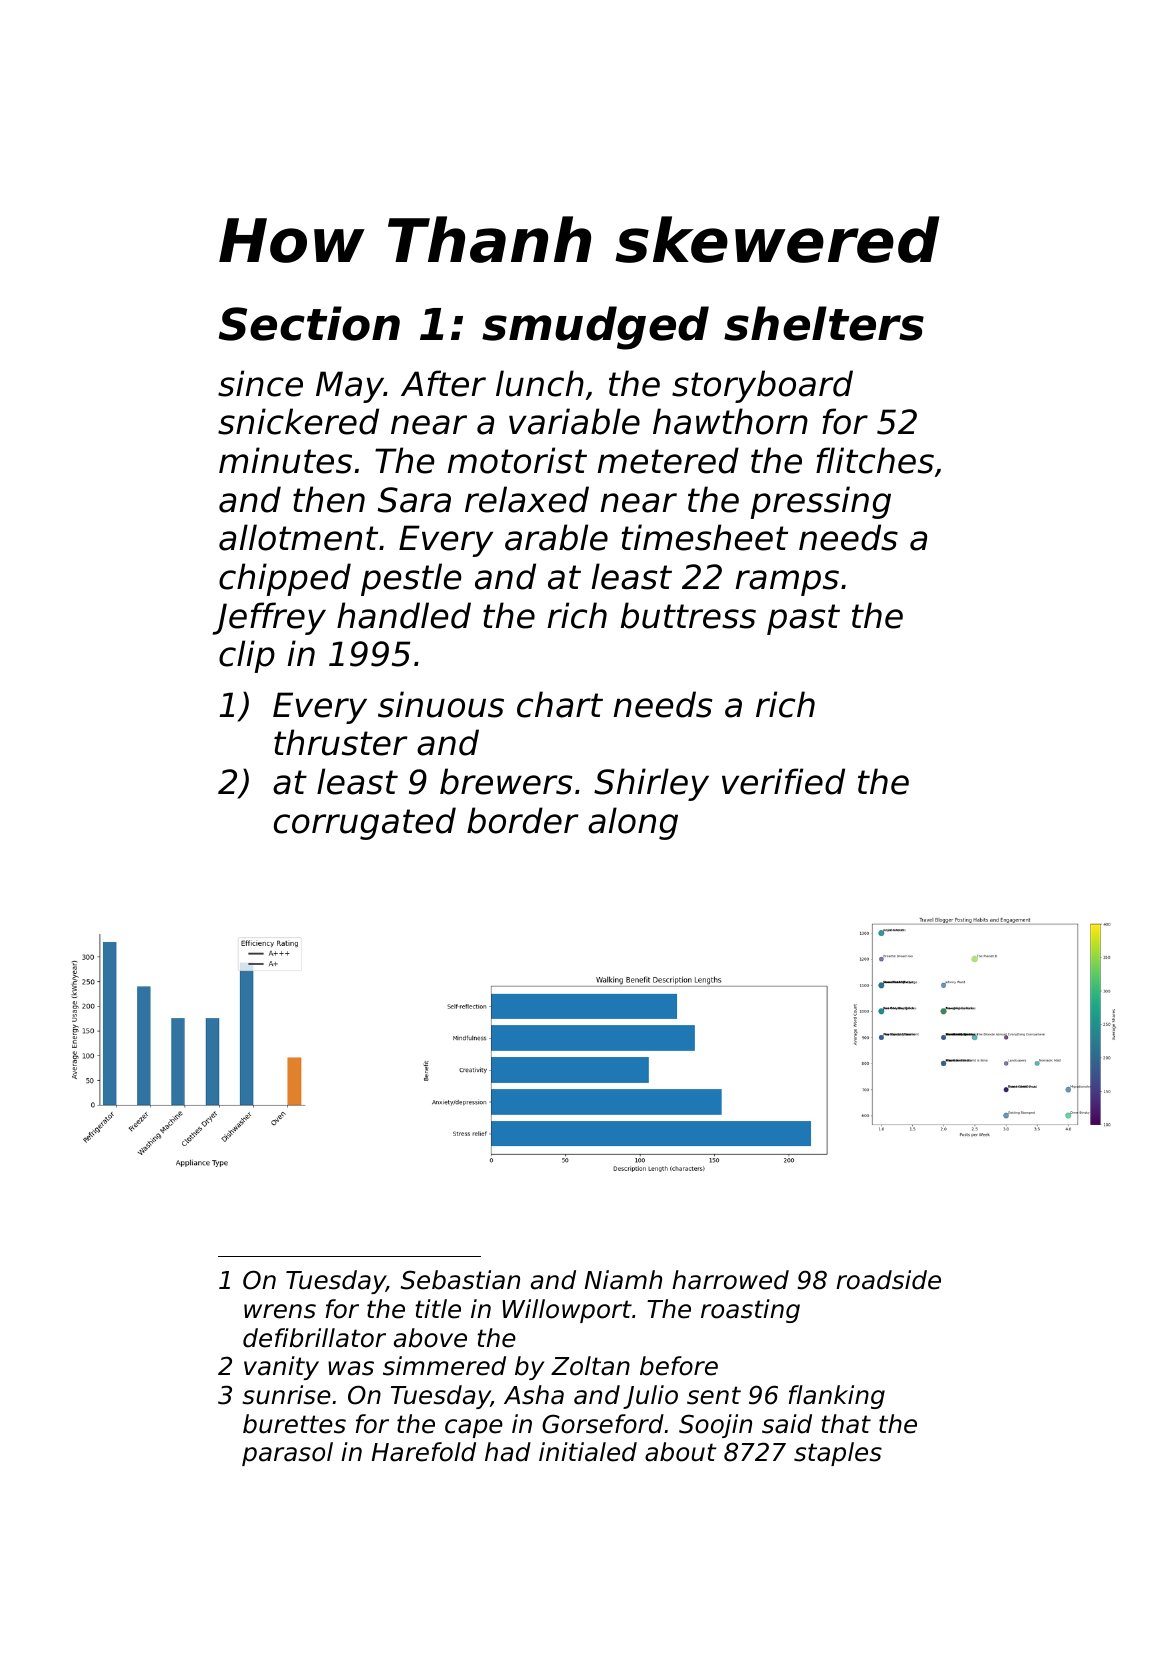 The height and width of the screenshot is (1654, 1165). I want to click on clip, so click(247, 656).
